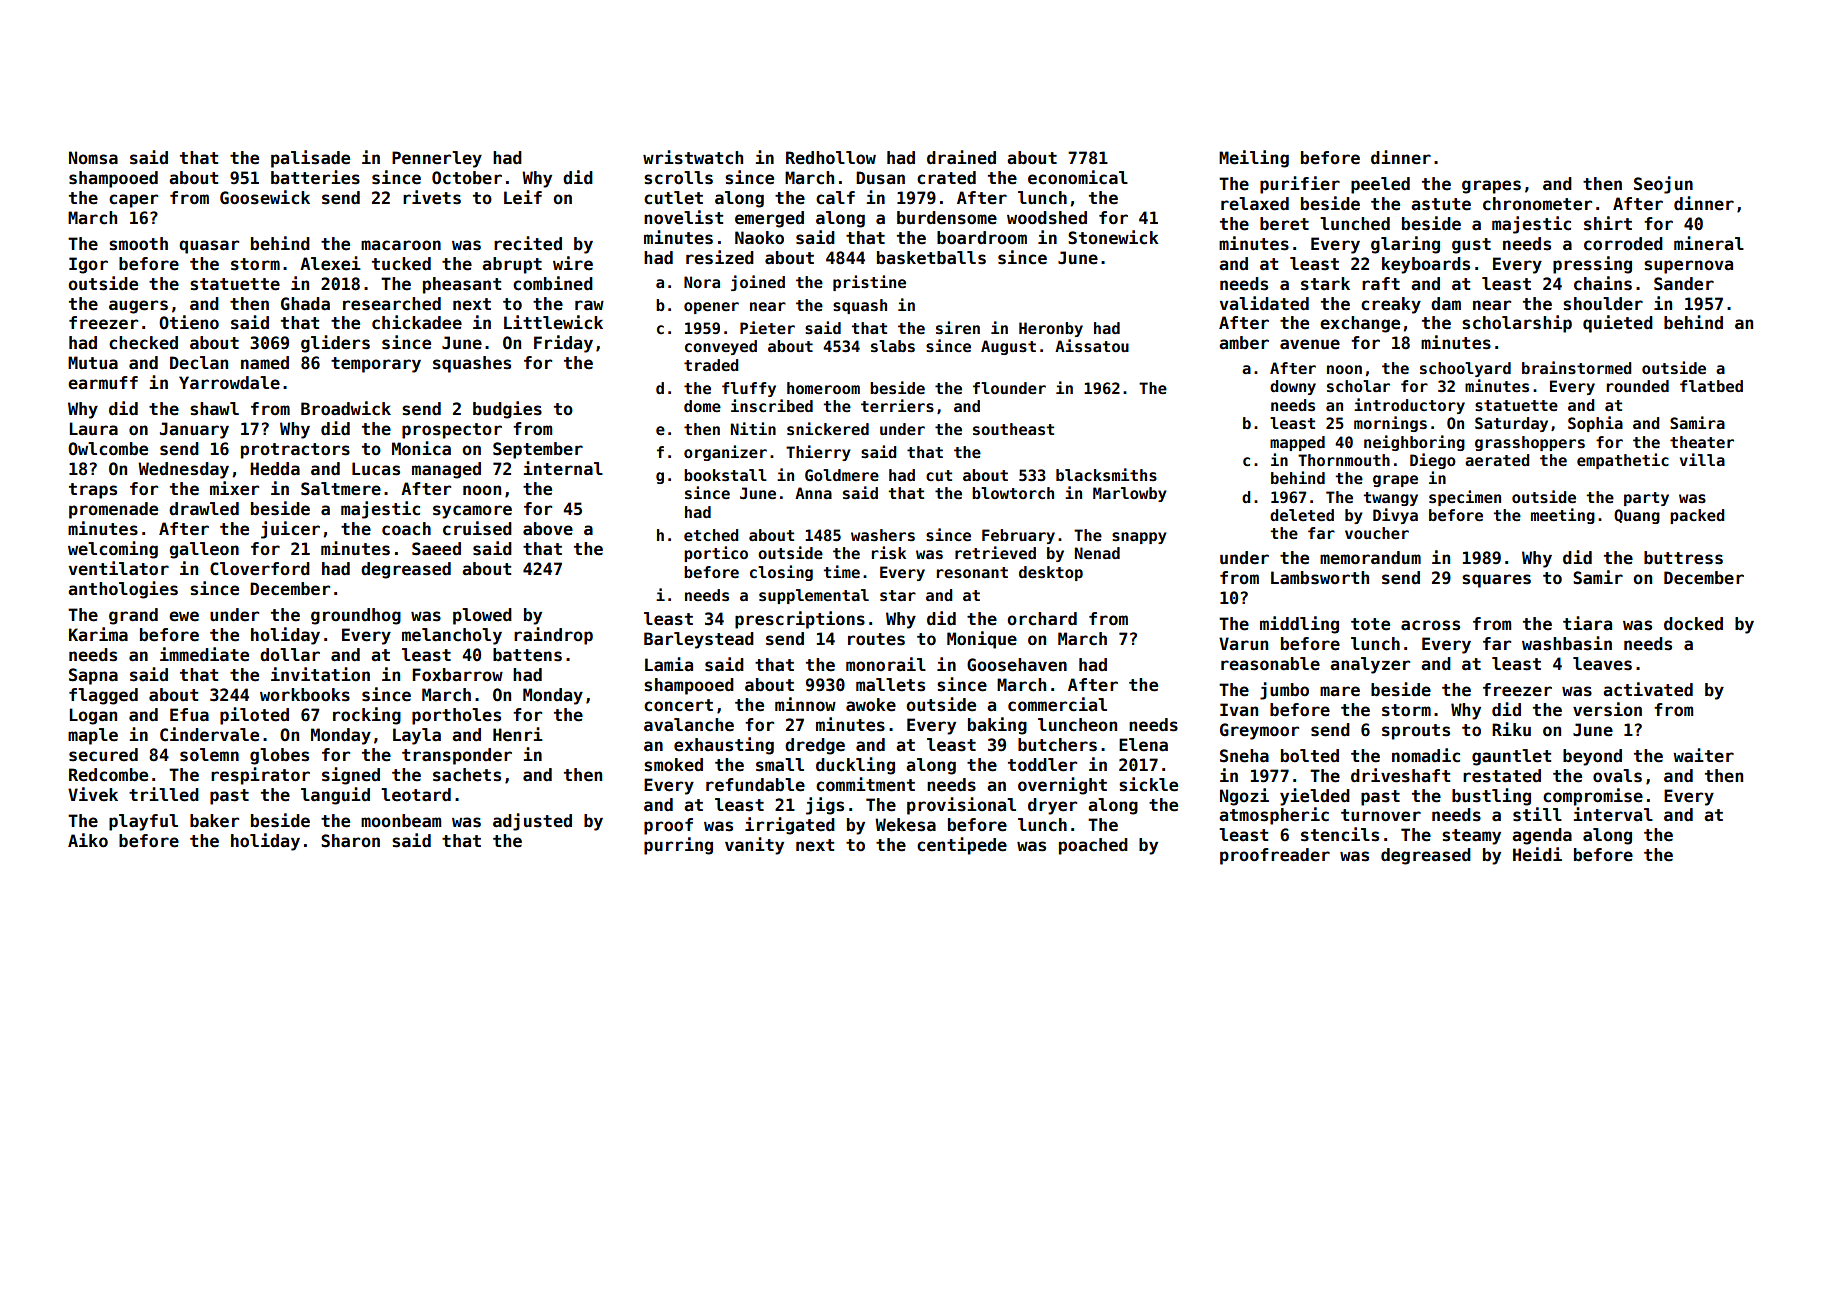 The height and width of the image is (1289, 1823). Describe the element at coordinates (1683, 558) in the image. I see `buttress` at that location.
